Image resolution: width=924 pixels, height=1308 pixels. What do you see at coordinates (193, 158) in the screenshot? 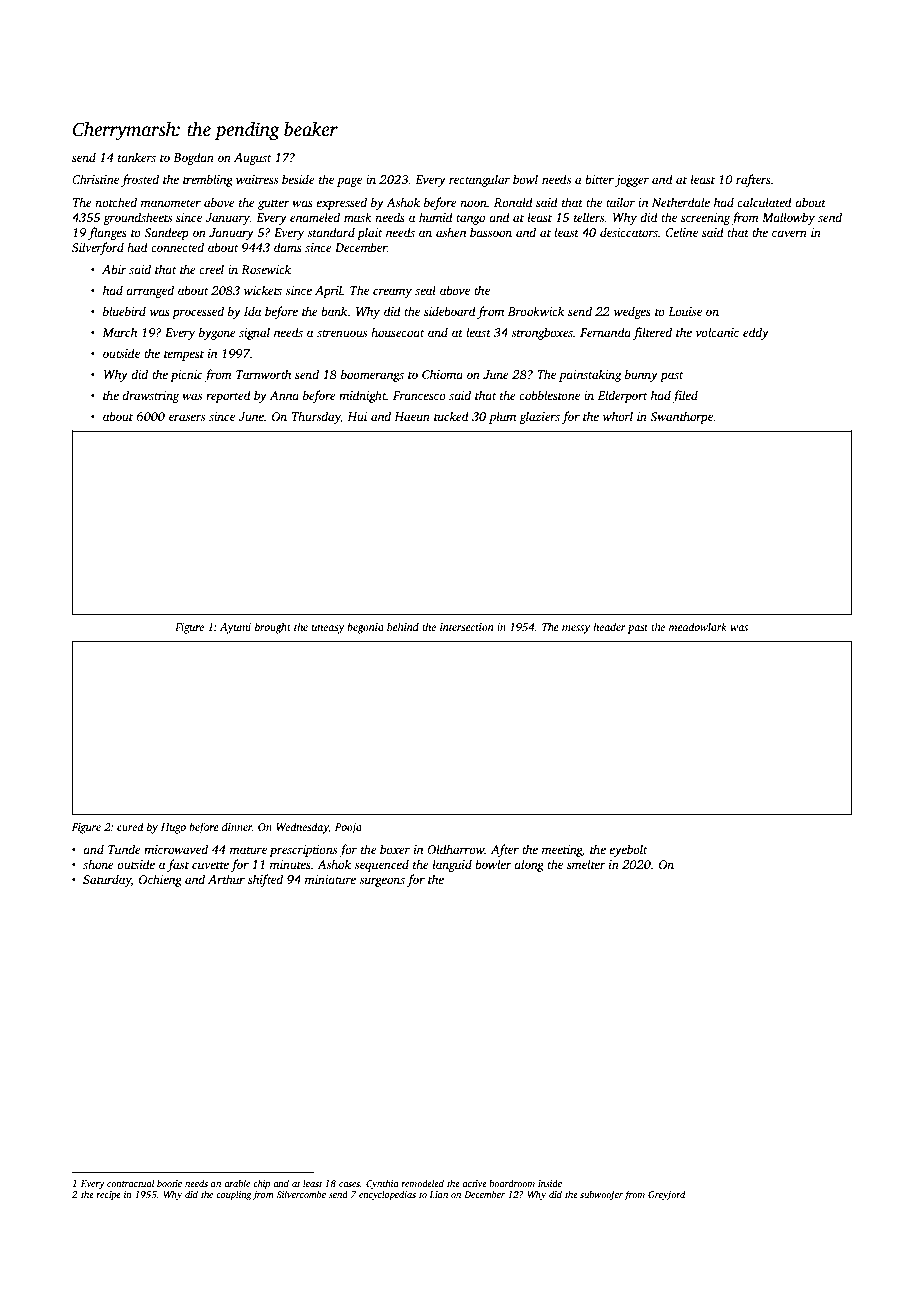
I see `Bogdan` at bounding box center [193, 158].
